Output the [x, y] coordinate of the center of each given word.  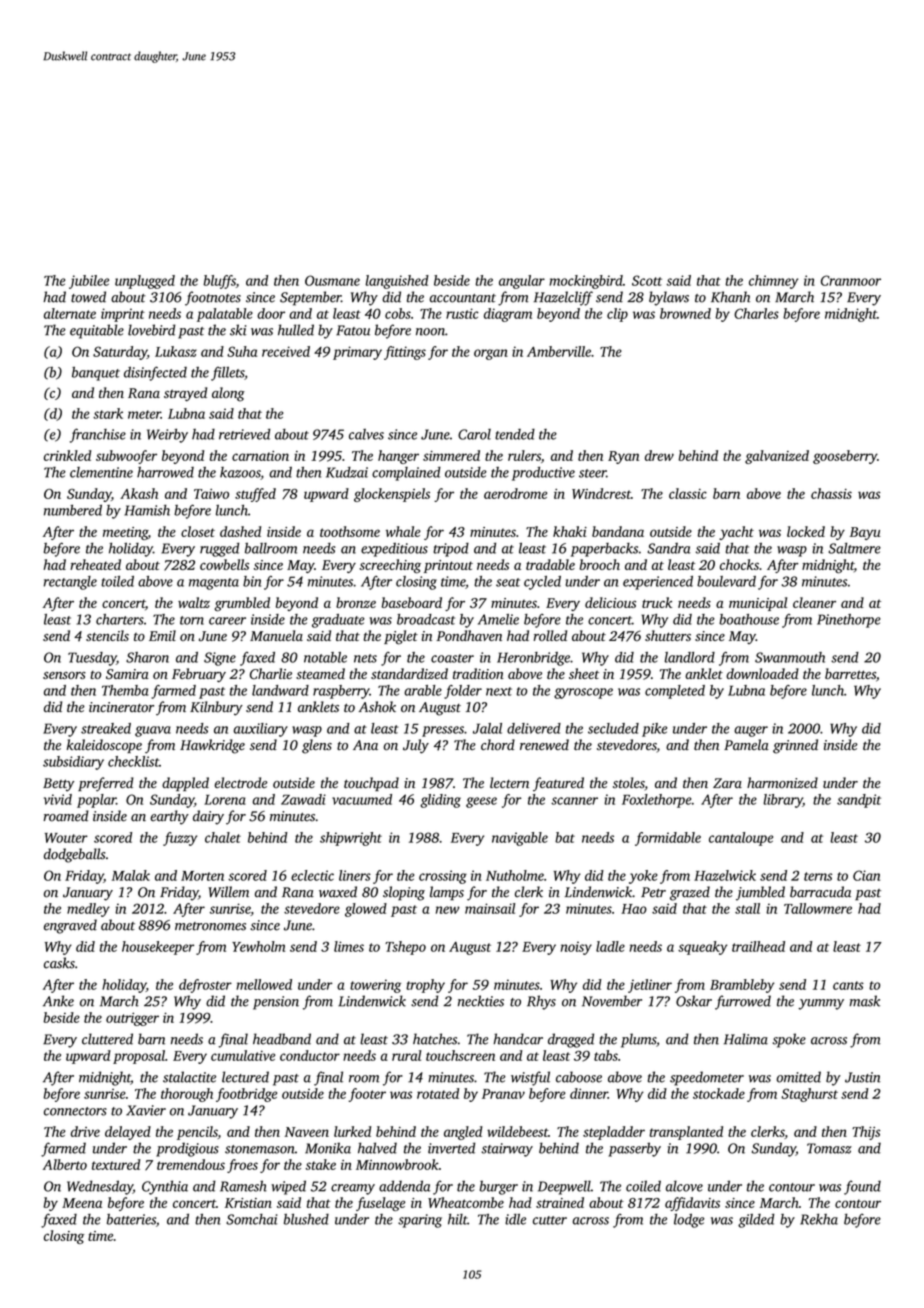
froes [242, 1166]
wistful [530, 1078]
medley [88, 910]
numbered [73, 510]
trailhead [758, 946]
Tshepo [405, 948]
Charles [756, 313]
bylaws [669, 298]
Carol [474, 434]
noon [430, 332]
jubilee [89, 282]
